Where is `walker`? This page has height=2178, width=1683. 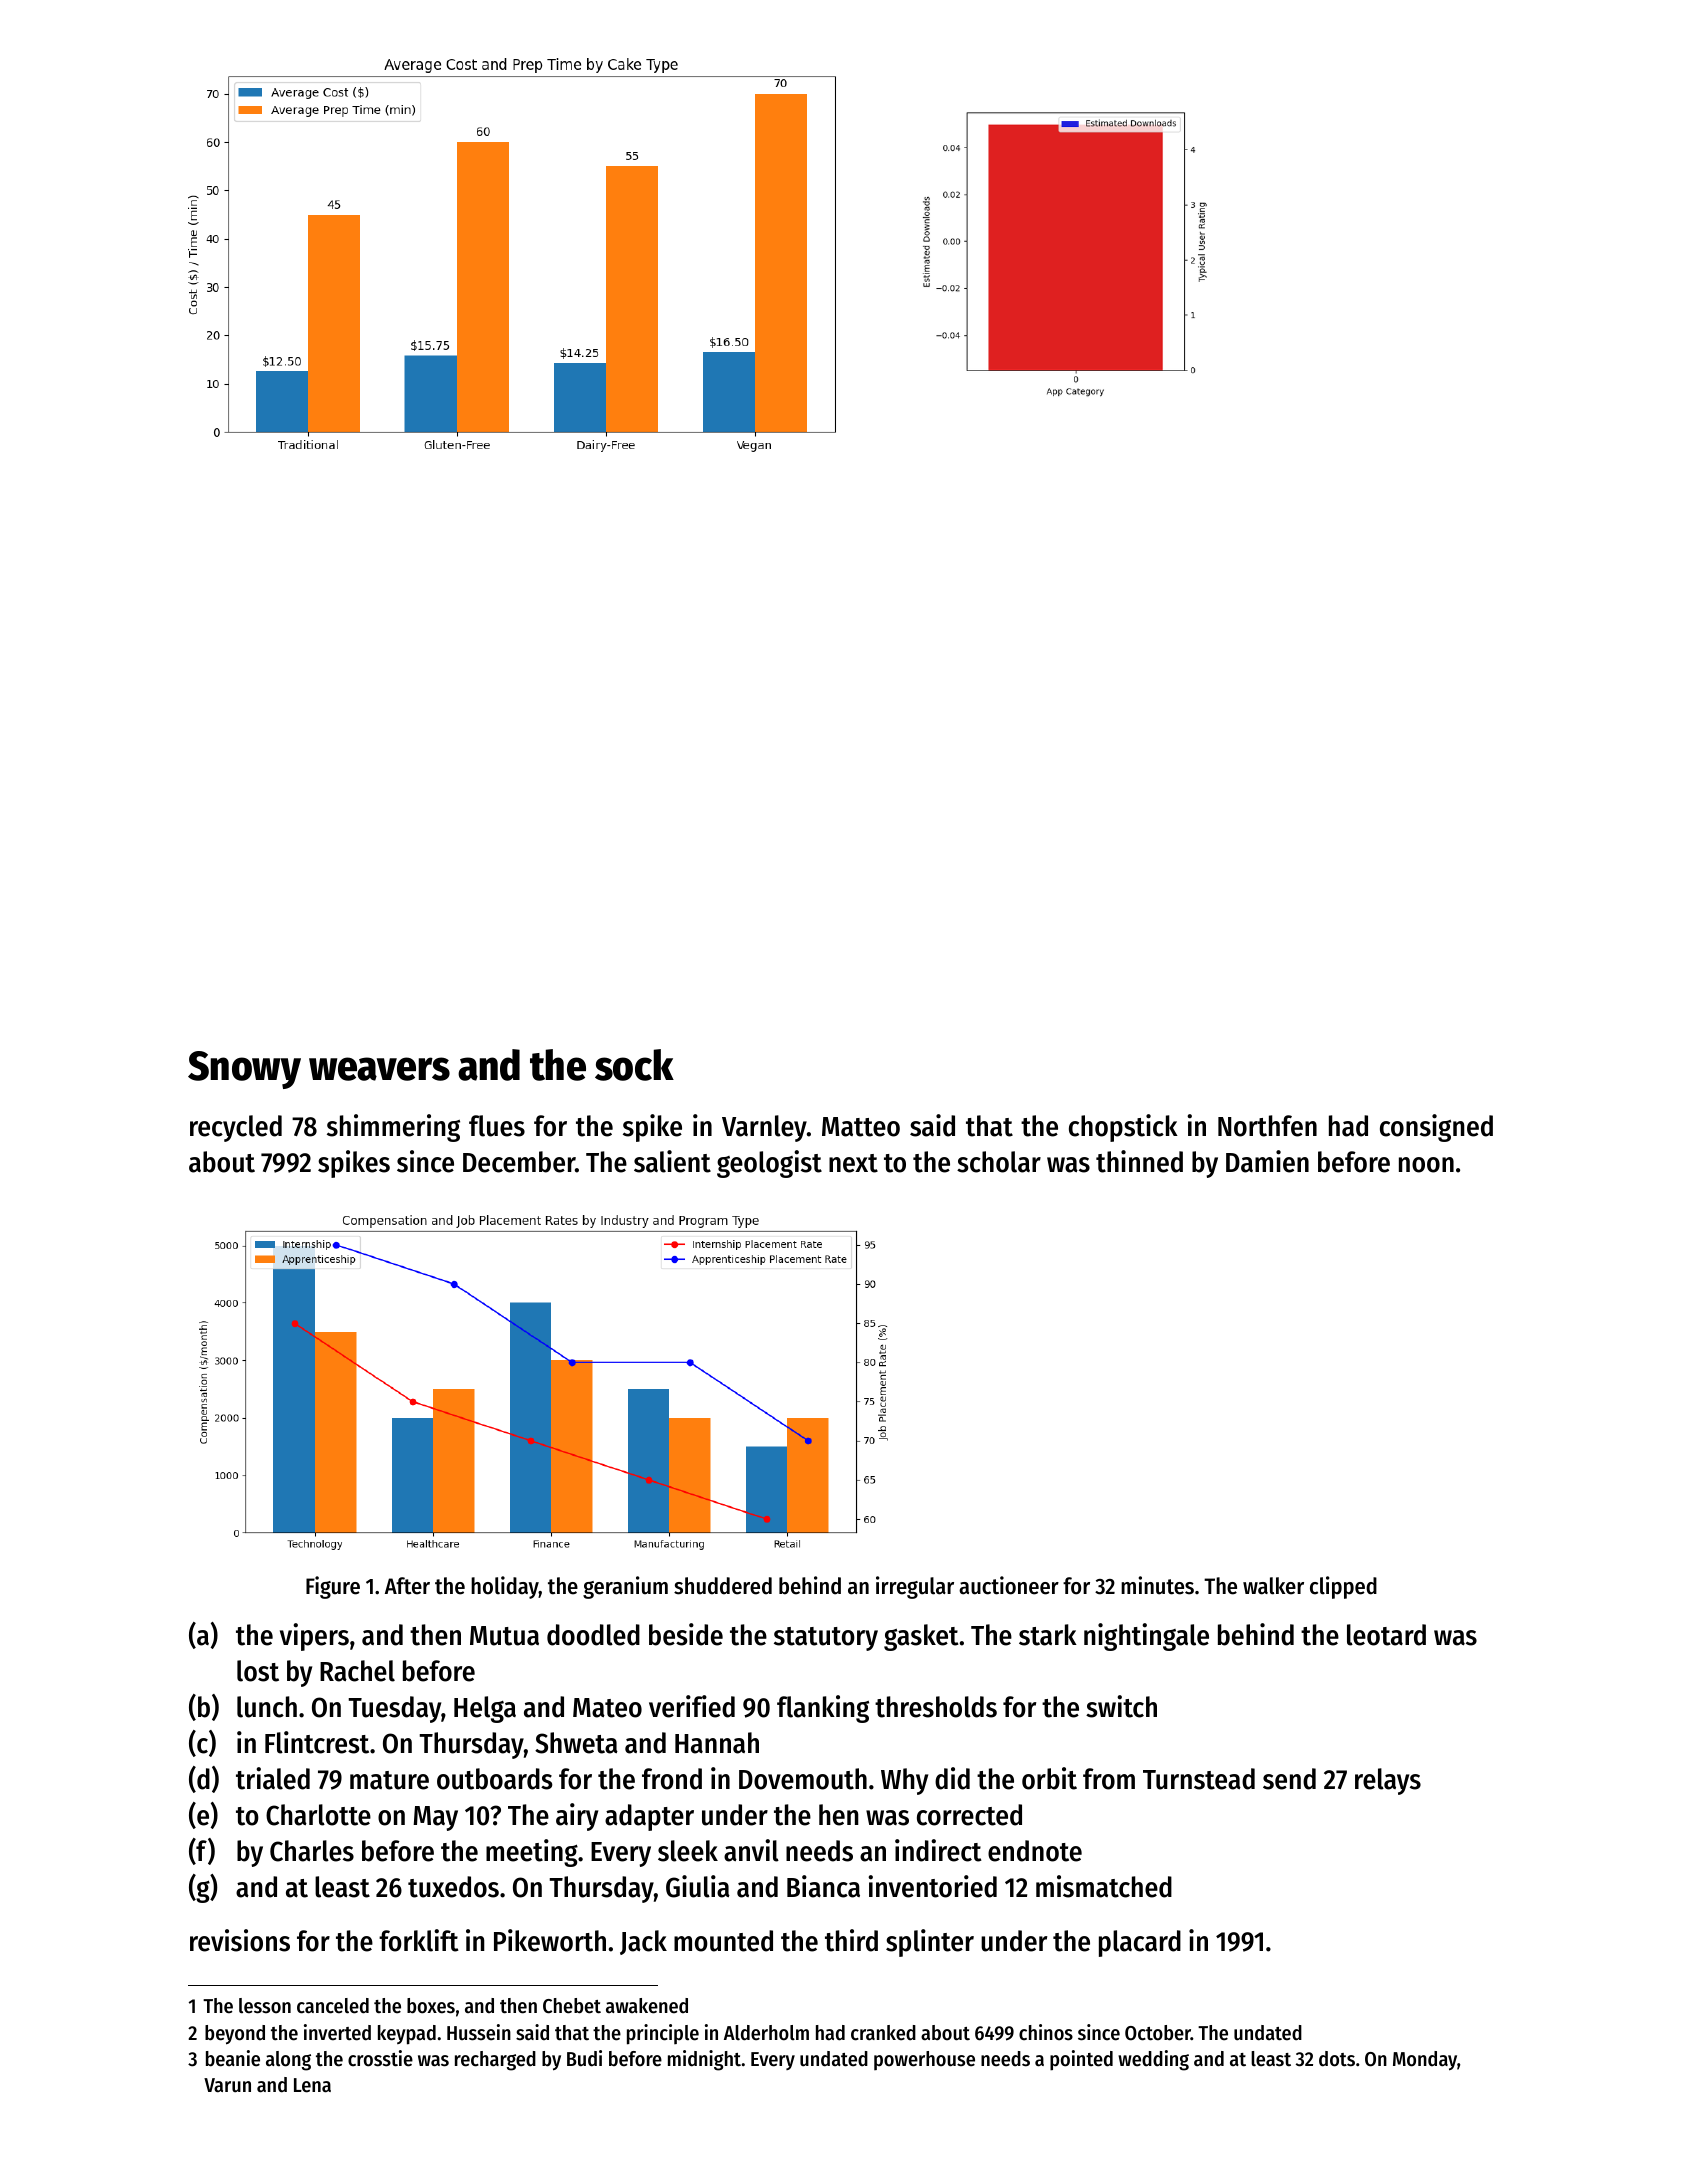
walker is located at coordinates (1273, 1586).
